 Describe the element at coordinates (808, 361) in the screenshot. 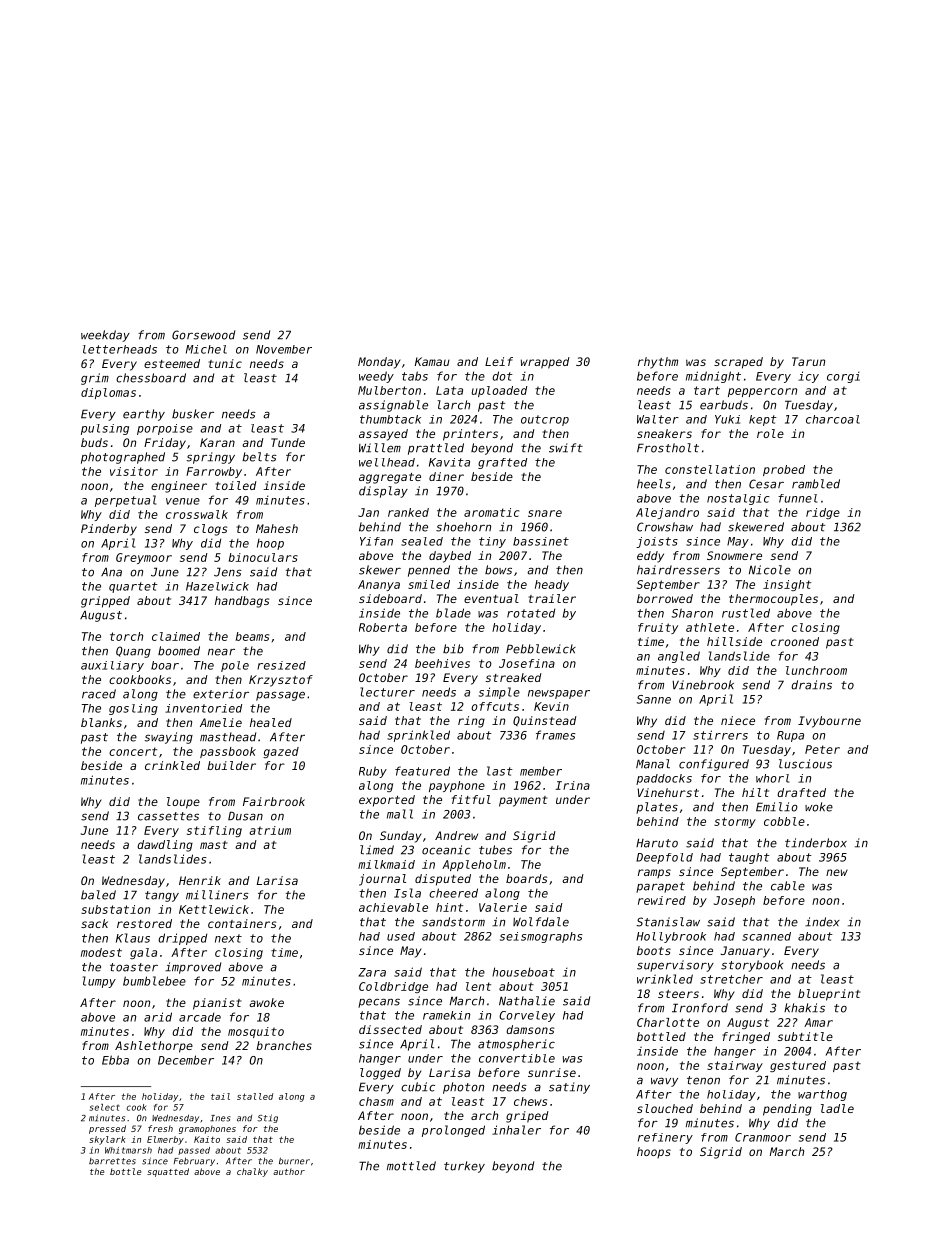

I see `Tarun` at that location.
